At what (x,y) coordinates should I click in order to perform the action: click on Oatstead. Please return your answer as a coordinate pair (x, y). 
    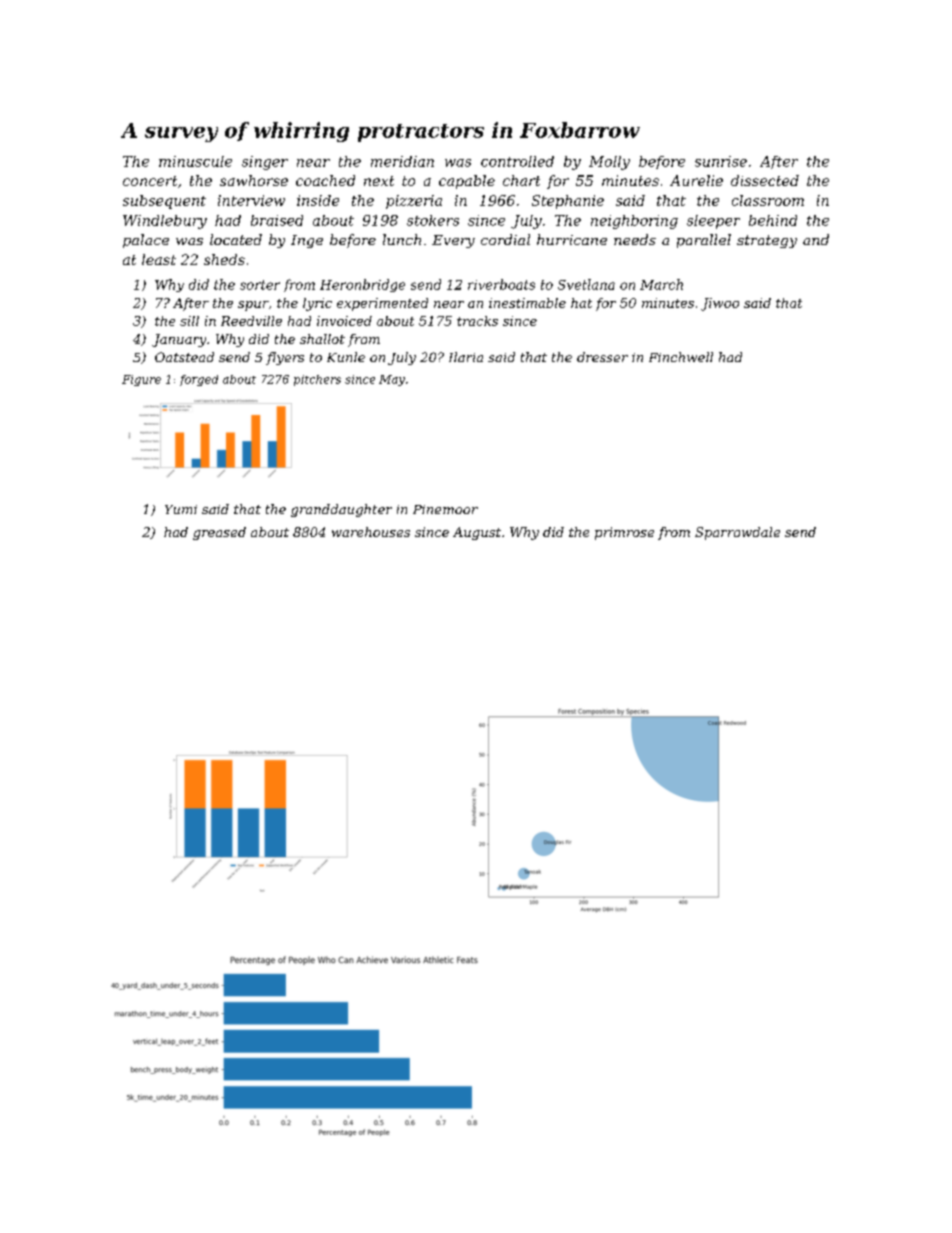
    Looking at the image, I should click on (184, 357).
